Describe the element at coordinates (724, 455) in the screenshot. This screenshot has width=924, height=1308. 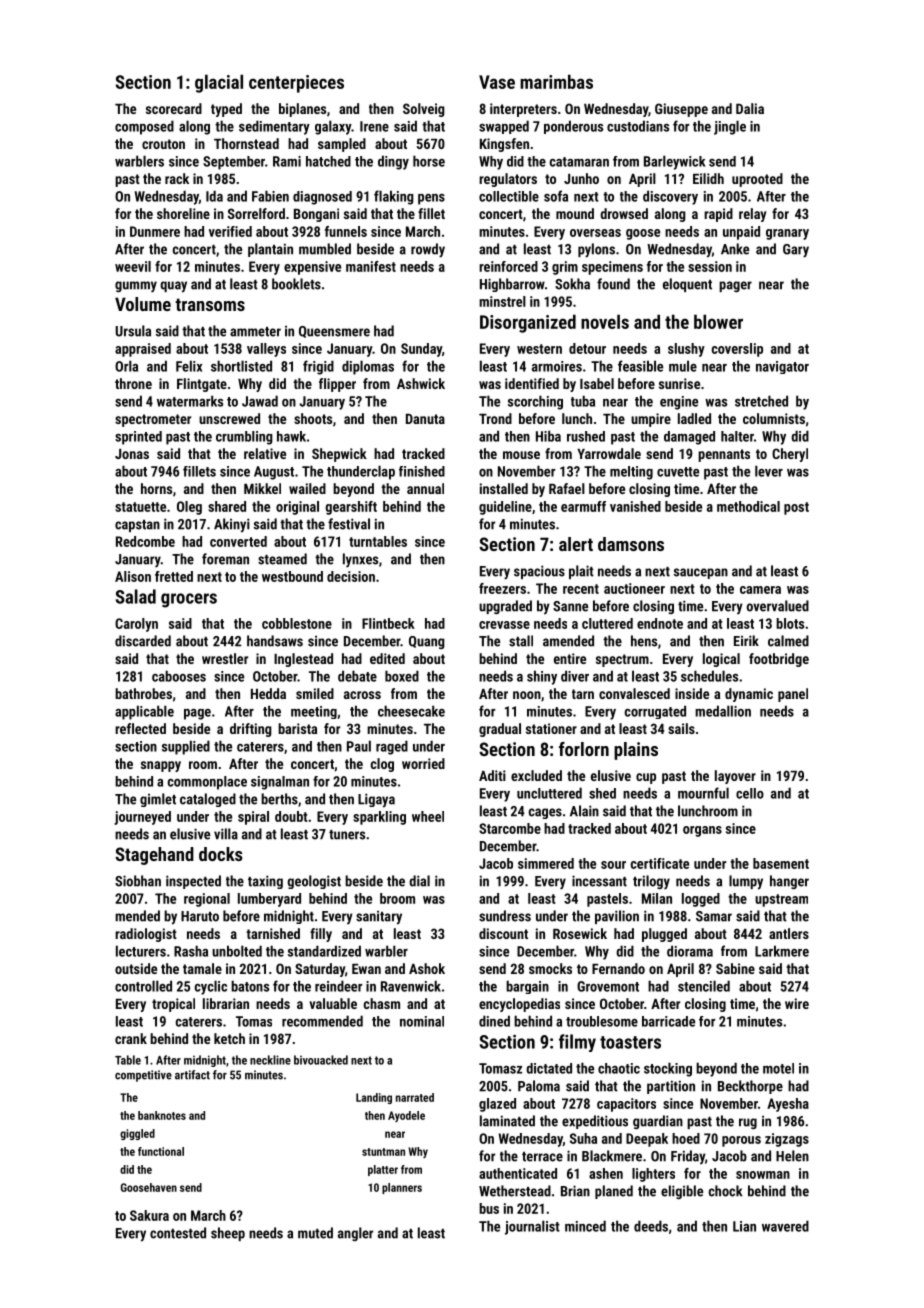
I see `pennants` at that location.
